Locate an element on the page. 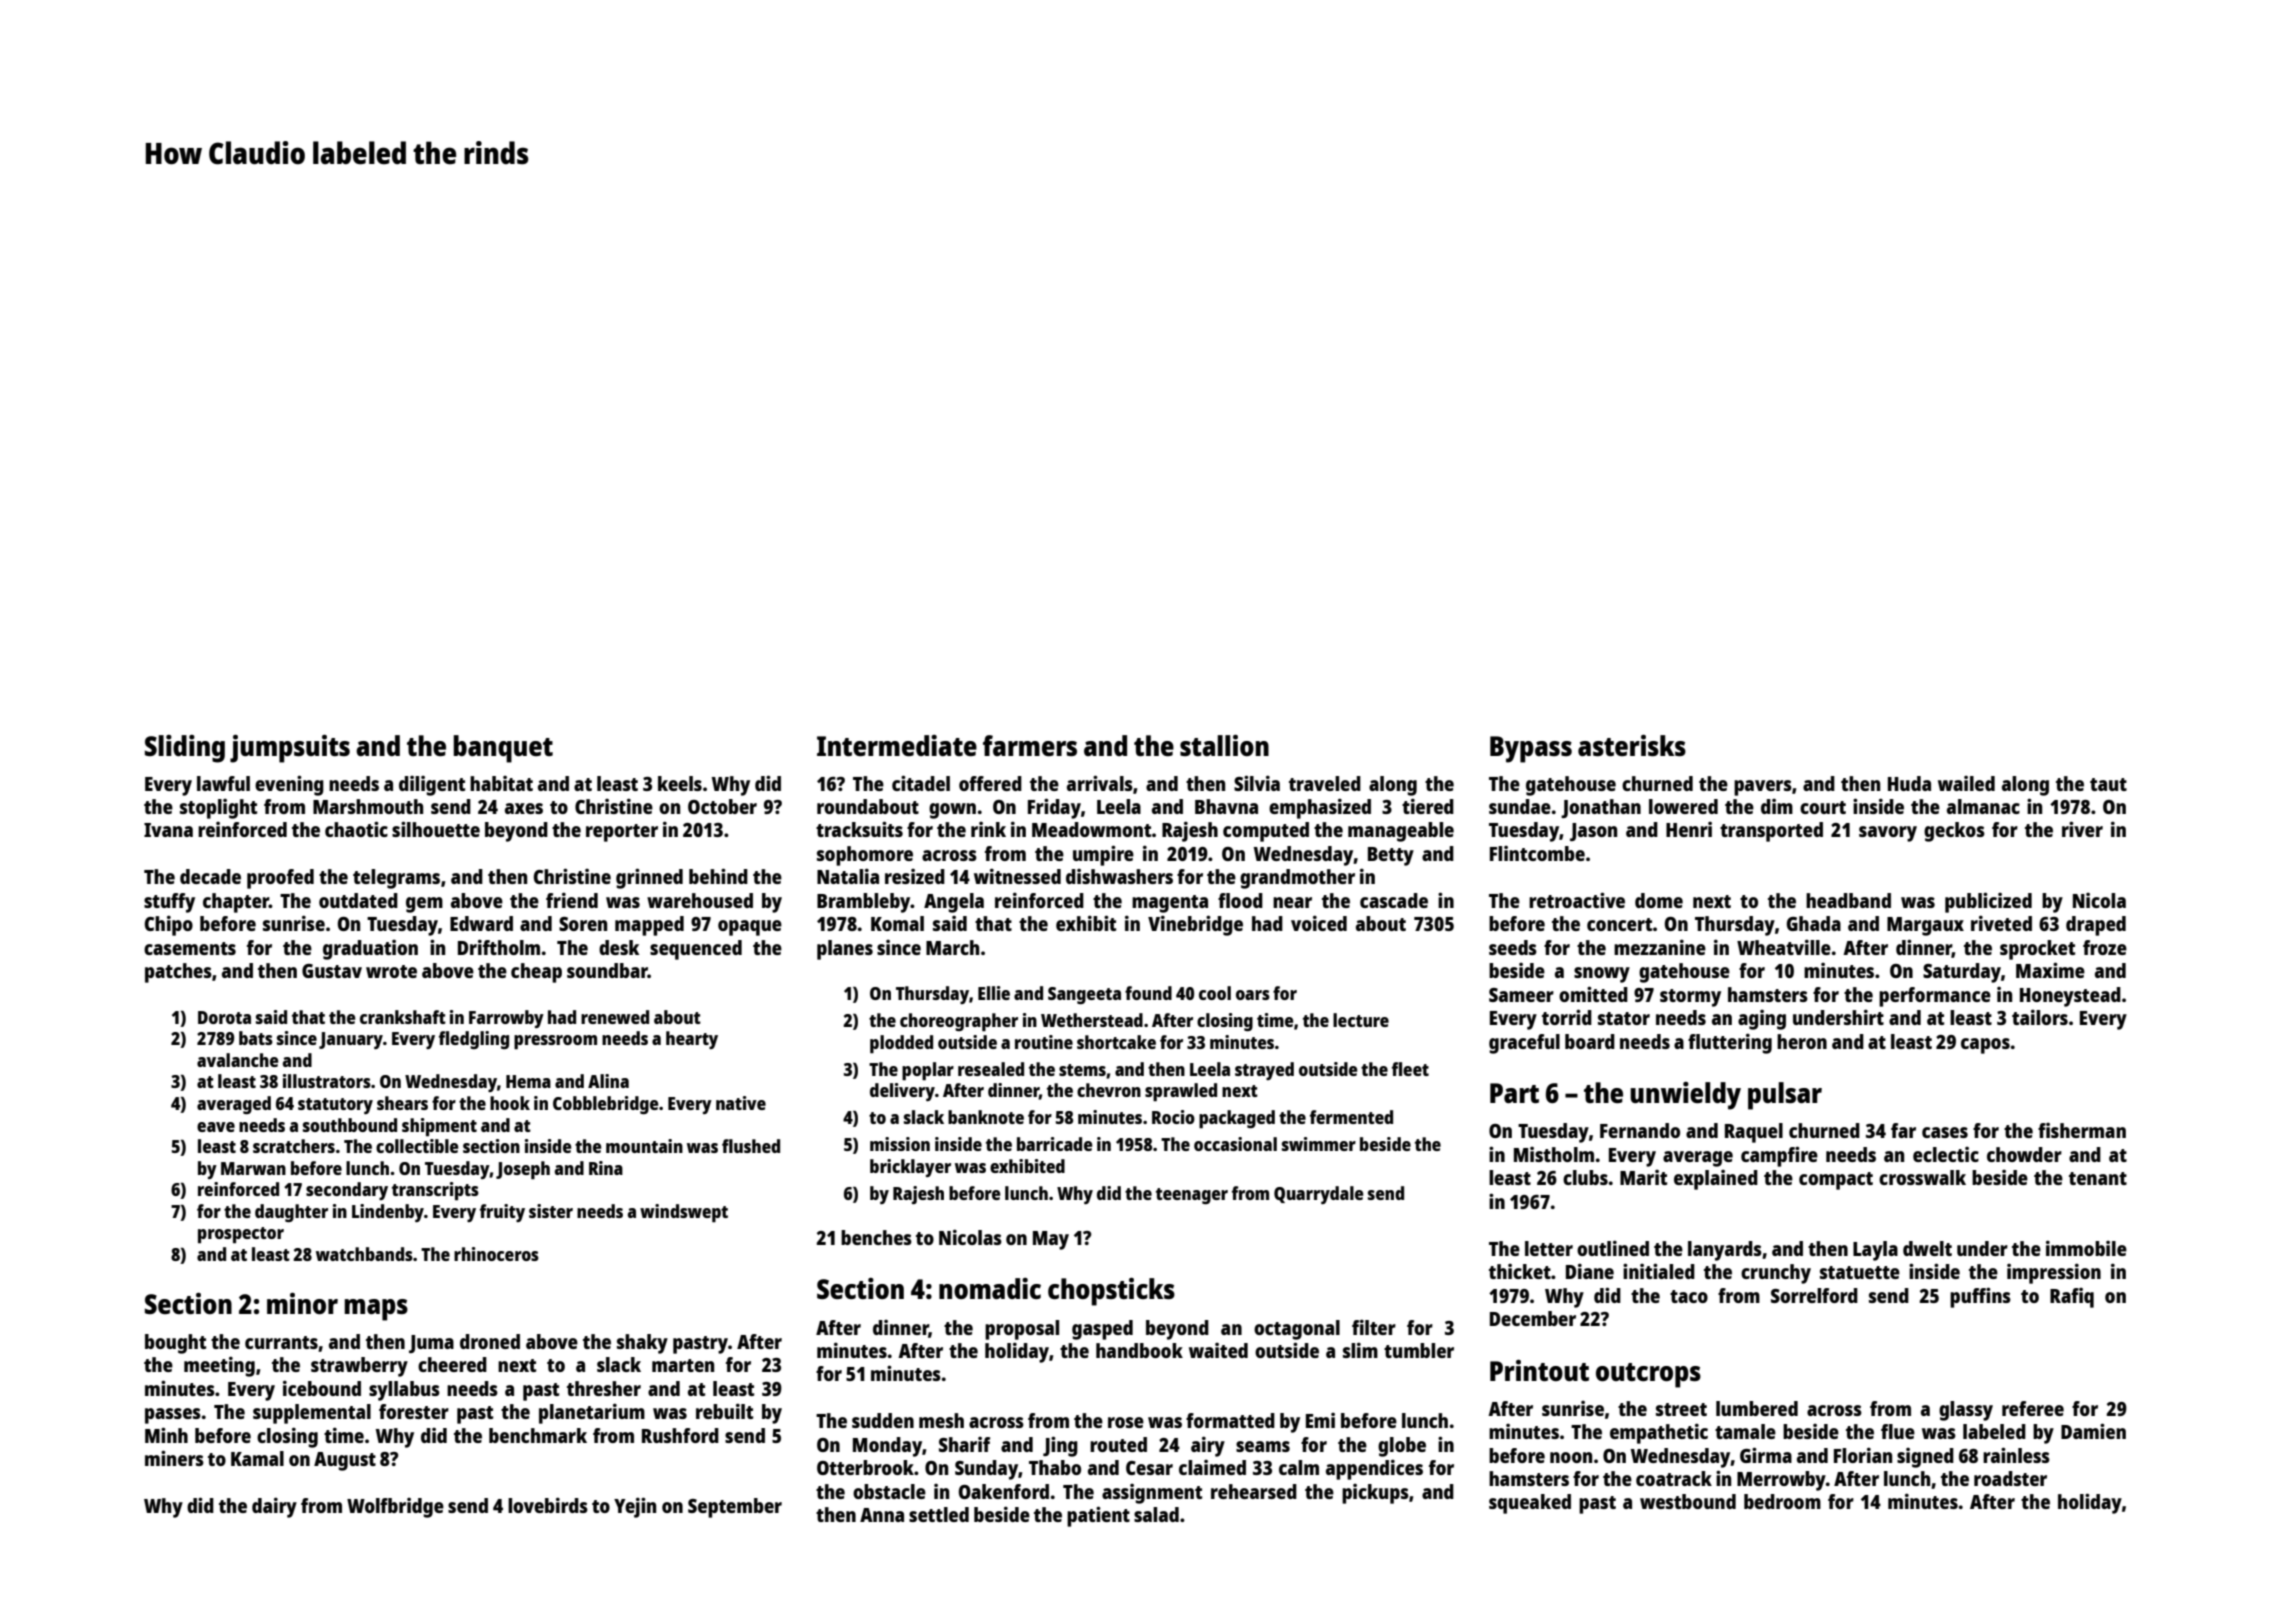  crankshaft is located at coordinates (403, 1017).
